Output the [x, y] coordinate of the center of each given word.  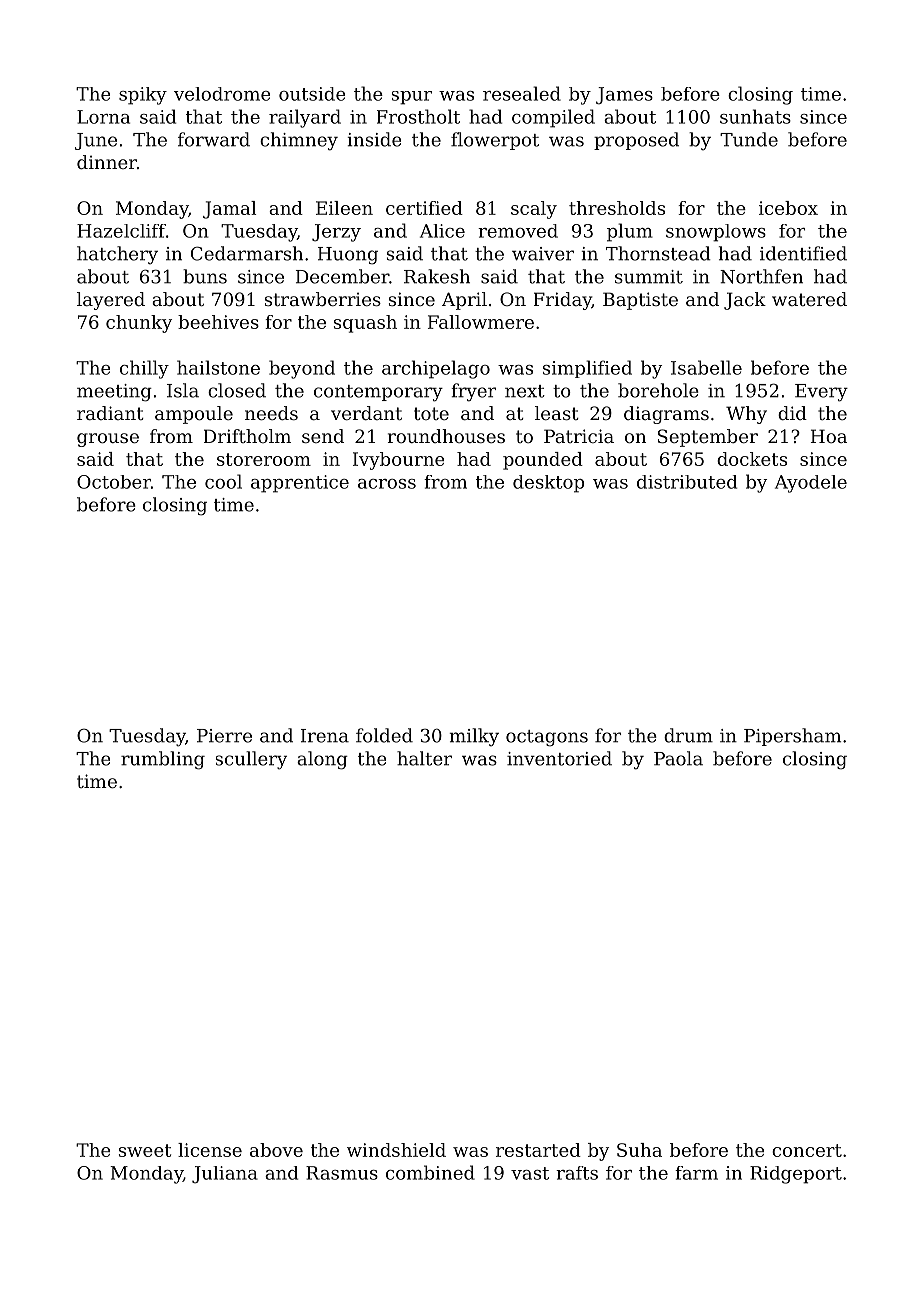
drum [688, 735]
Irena [325, 736]
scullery [251, 760]
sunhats [755, 116]
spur [412, 98]
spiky [143, 96]
